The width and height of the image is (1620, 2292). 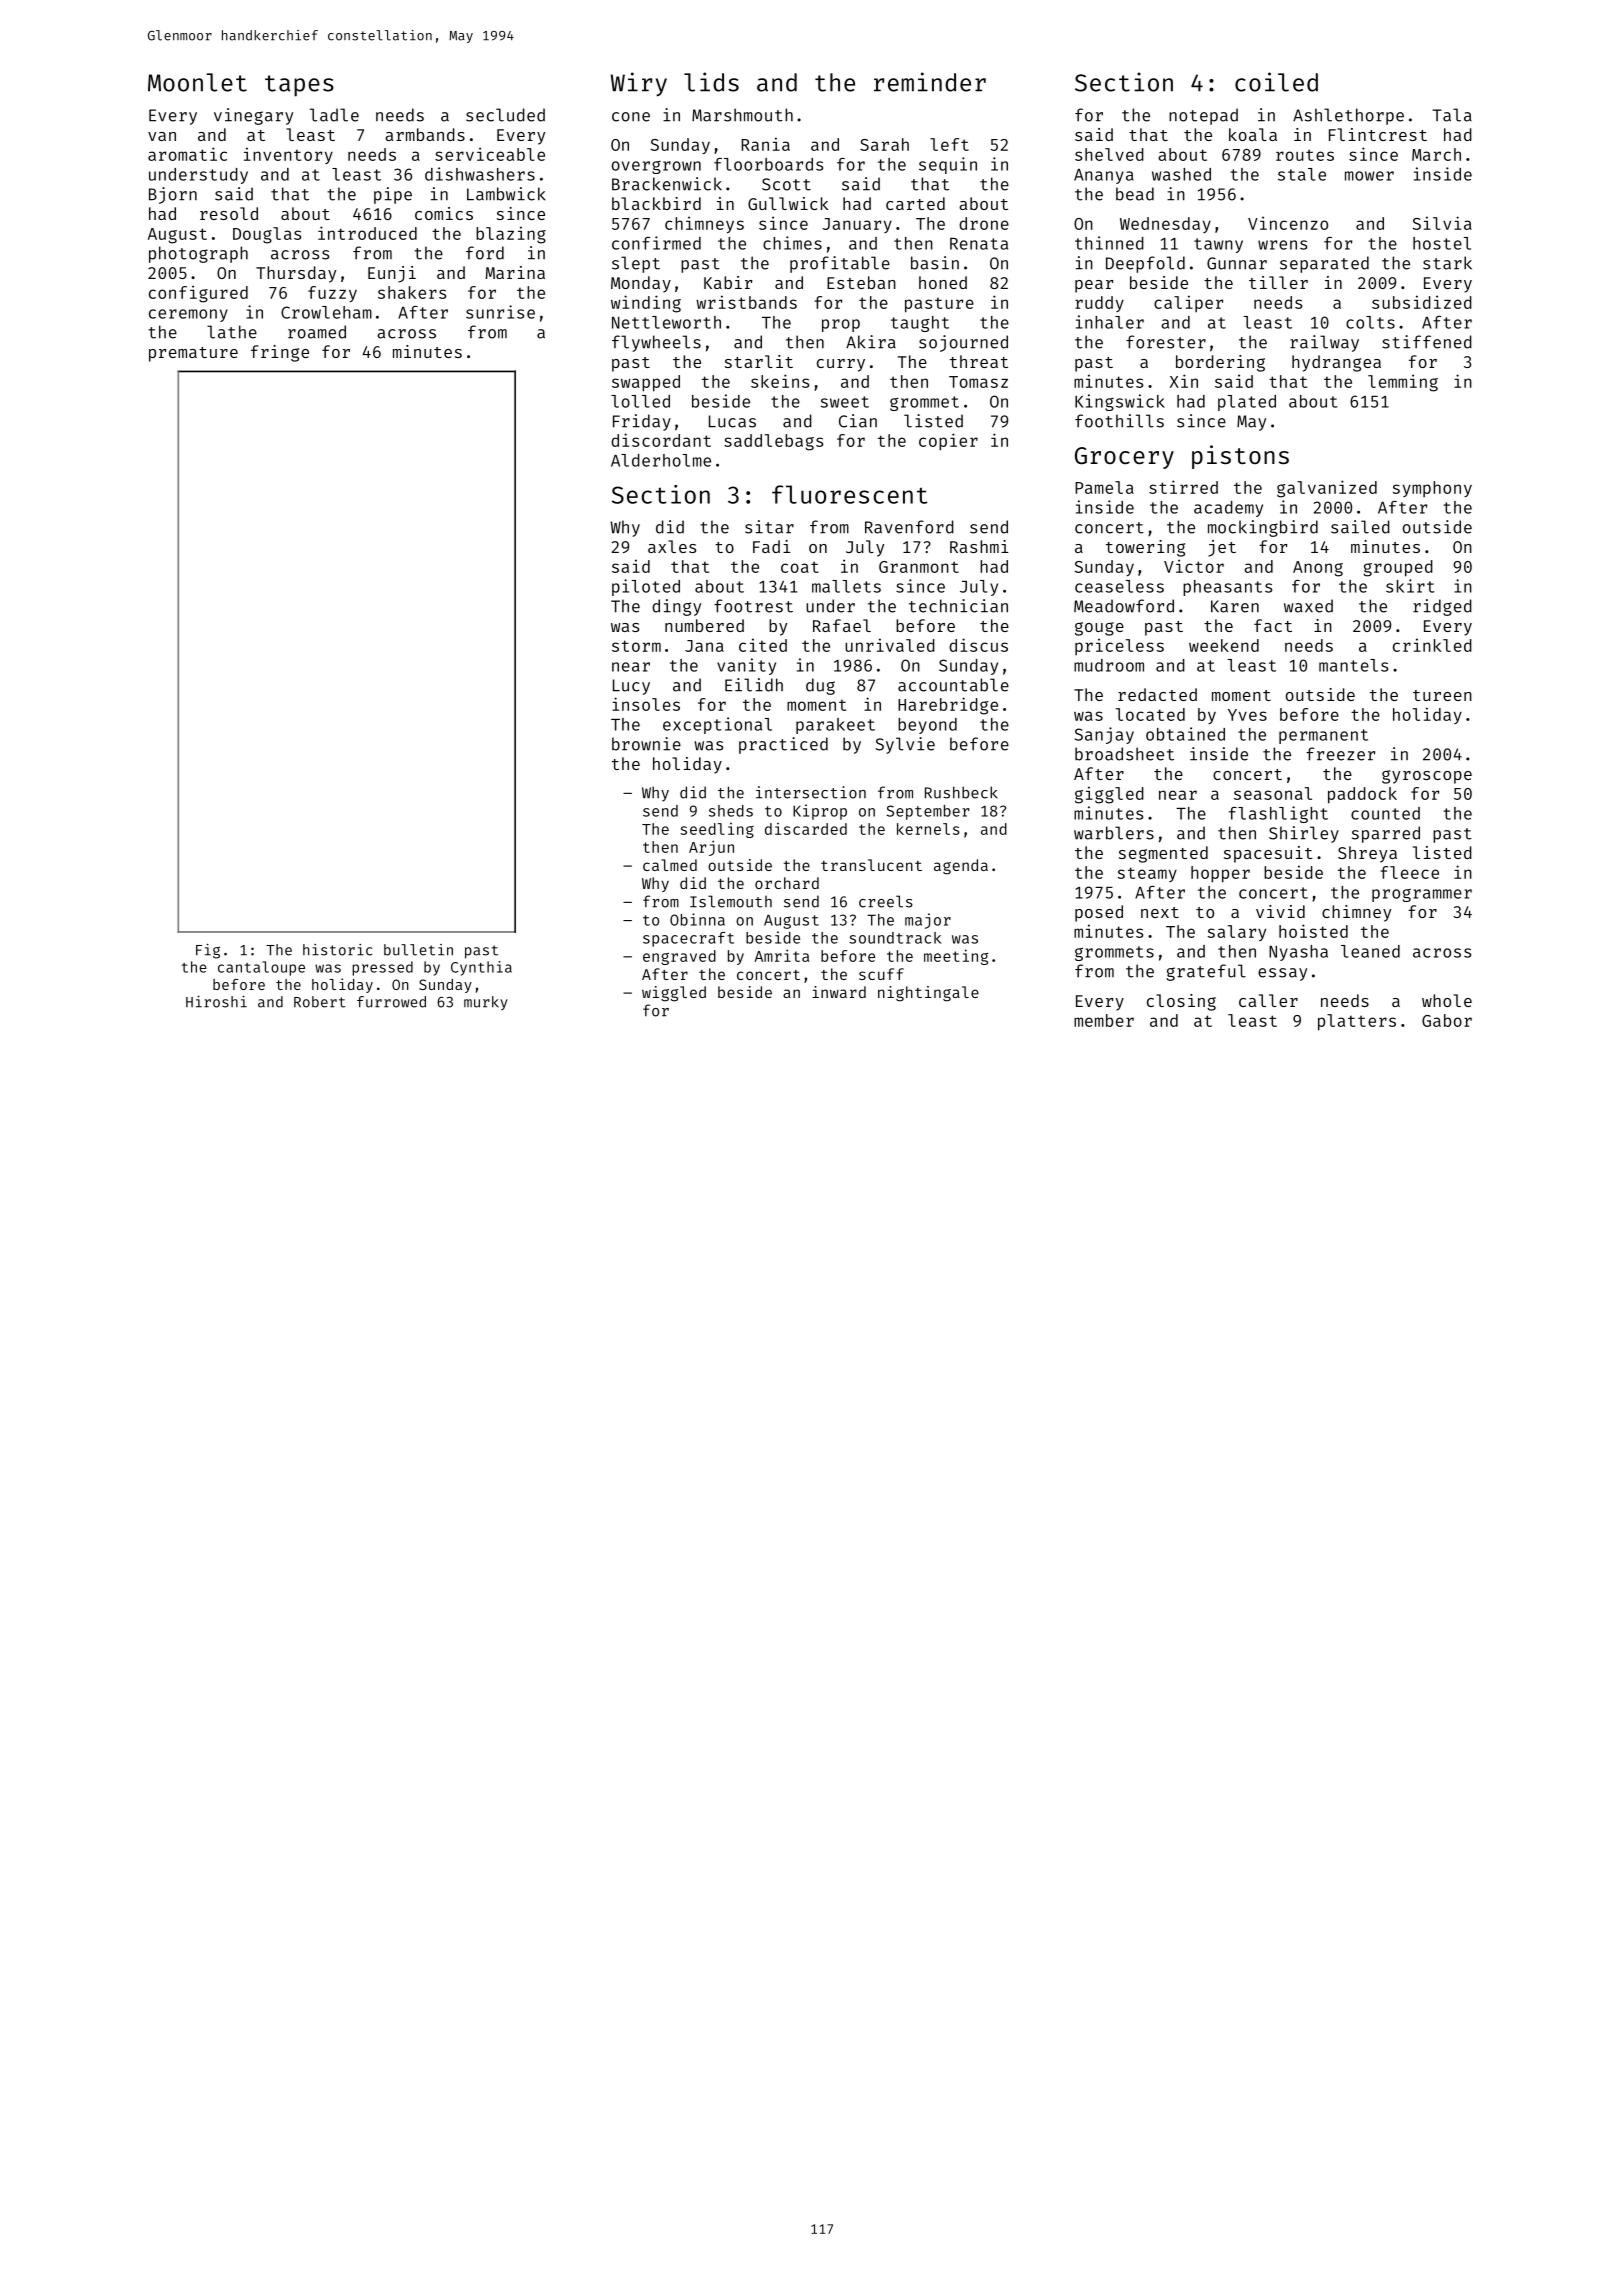 What do you see at coordinates (636, 646) in the image?
I see `storm` at bounding box center [636, 646].
